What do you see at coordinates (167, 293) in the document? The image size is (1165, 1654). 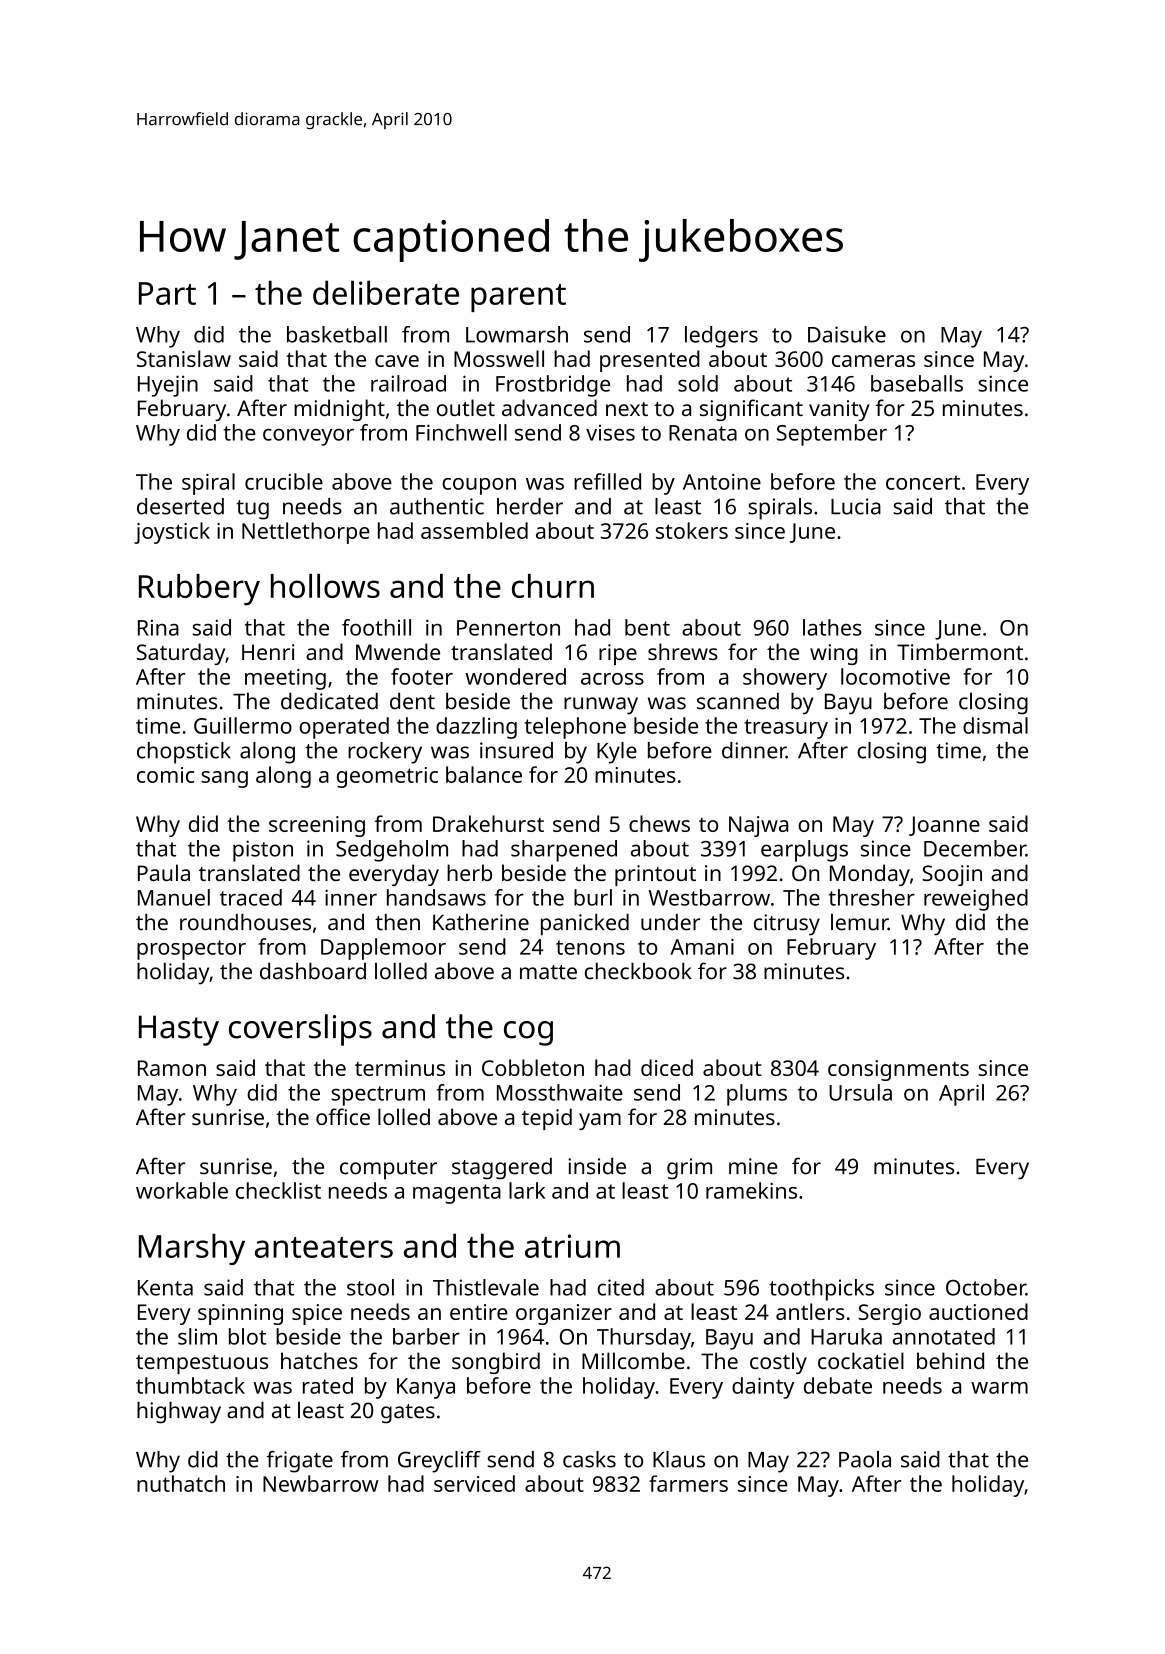 I see `Part` at bounding box center [167, 293].
